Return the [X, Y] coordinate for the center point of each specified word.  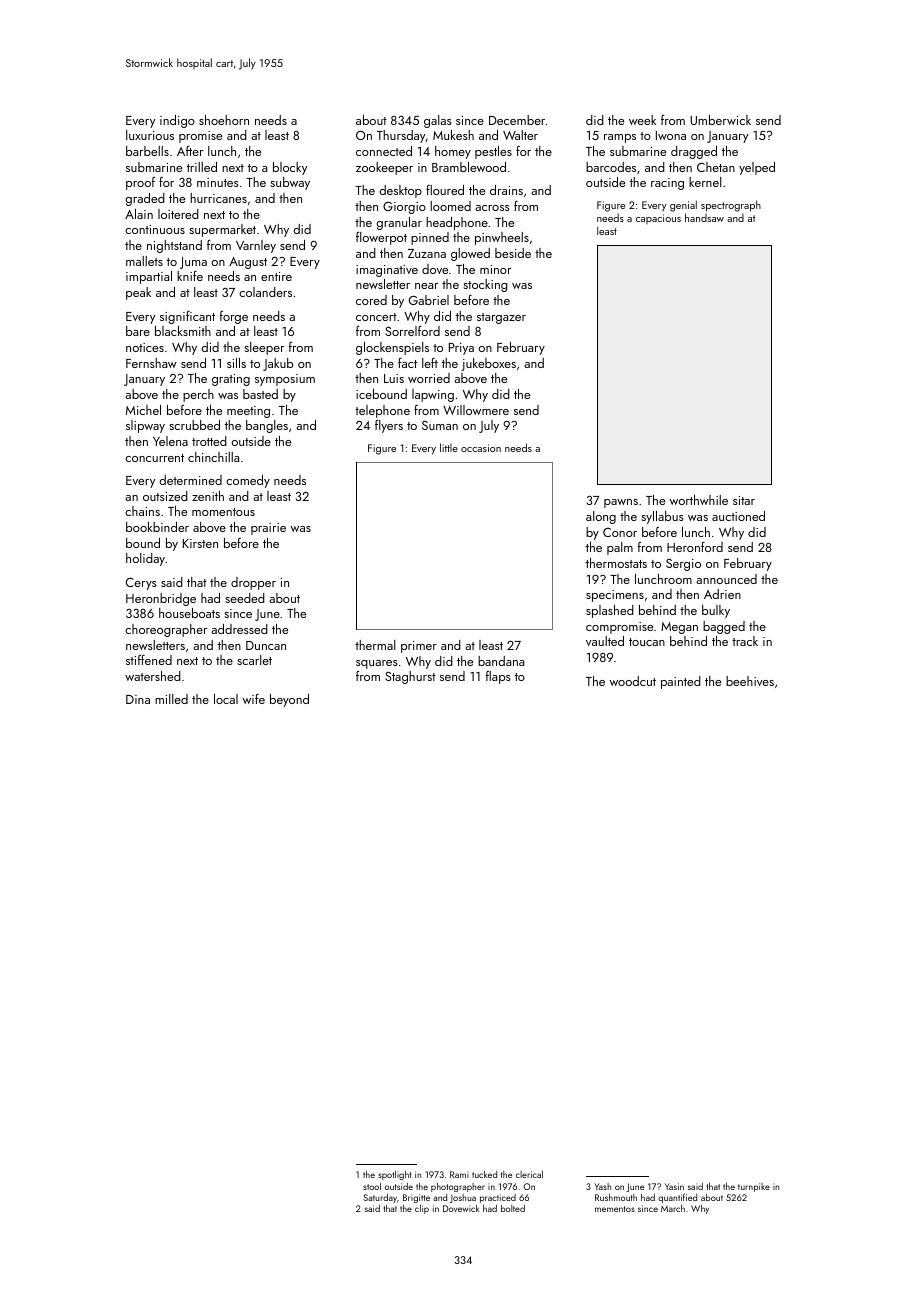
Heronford [695, 546]
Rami [459, 1174]
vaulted [605, 641]
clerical [529, 1174]
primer [419, 647]
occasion [481, 448]
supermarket [222, 230]
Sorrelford [412, 330]
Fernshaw [151, 363]
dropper [253, 583]
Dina [138, 699]
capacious [658, 219]
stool [372, 1186]
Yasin [674, 1186]
